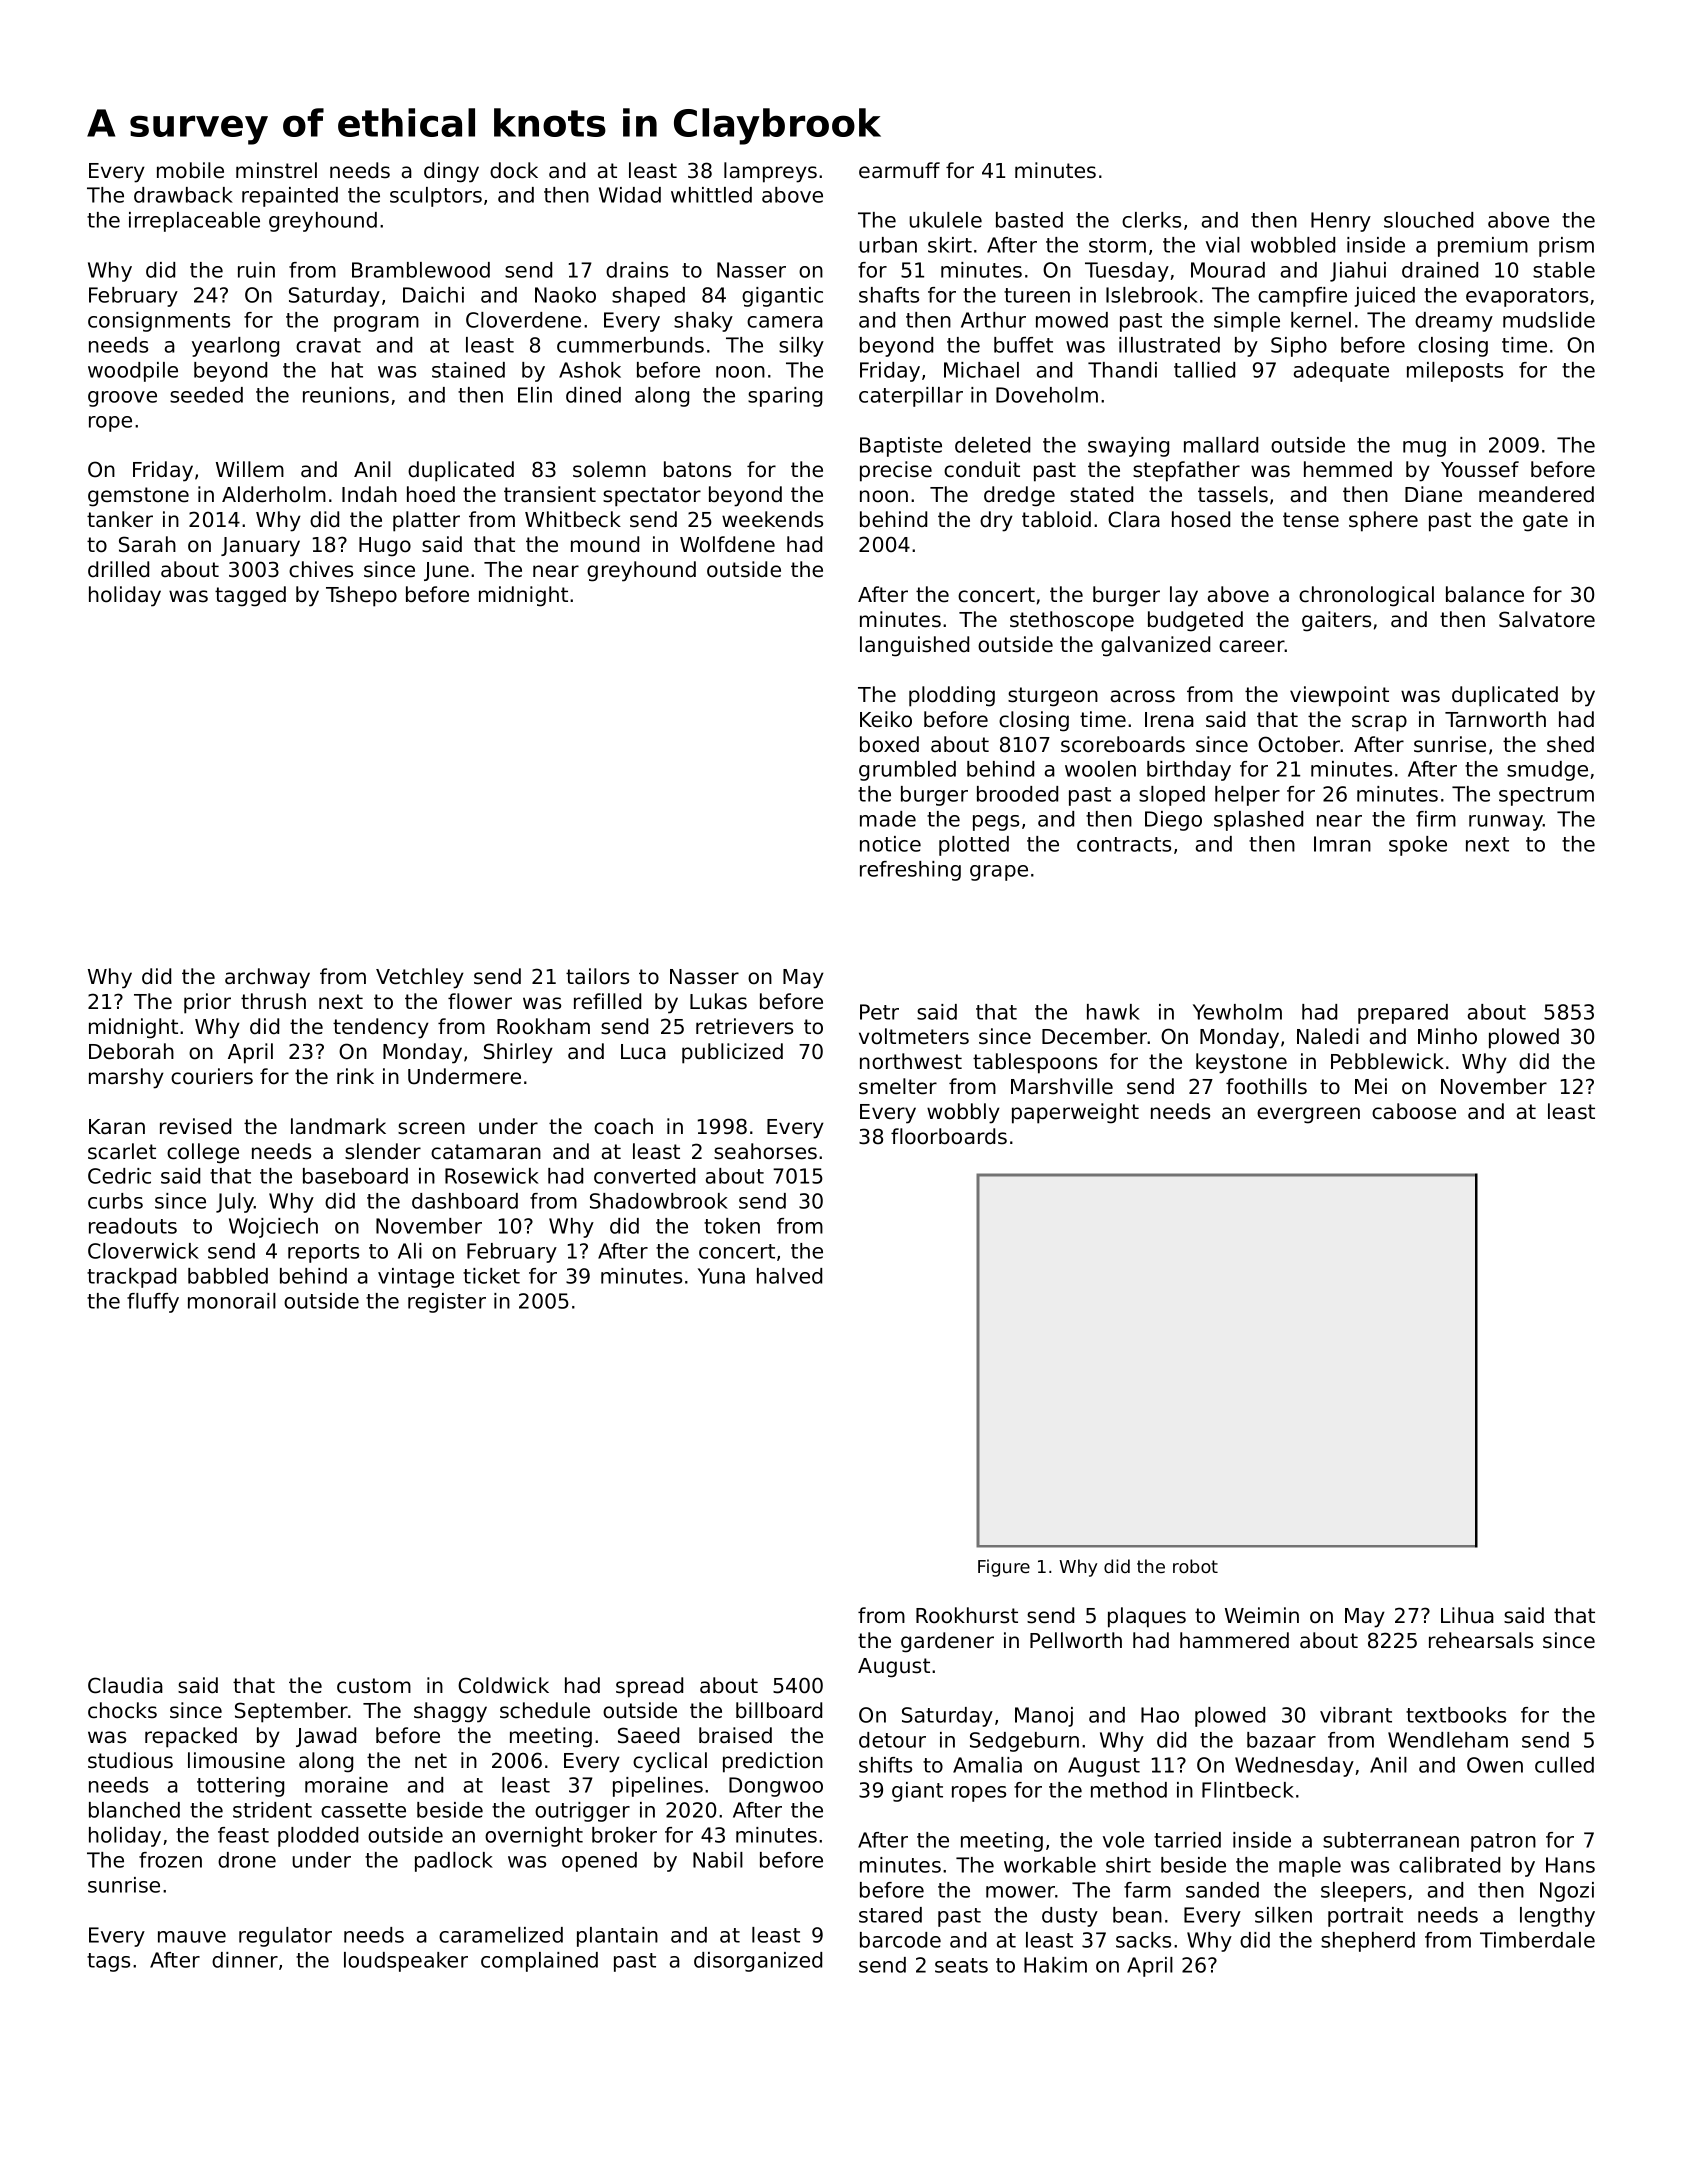 Image resolution: width=1683 pixels, height=2178 pixels. I want to click on halved, so click(789, 1276).
